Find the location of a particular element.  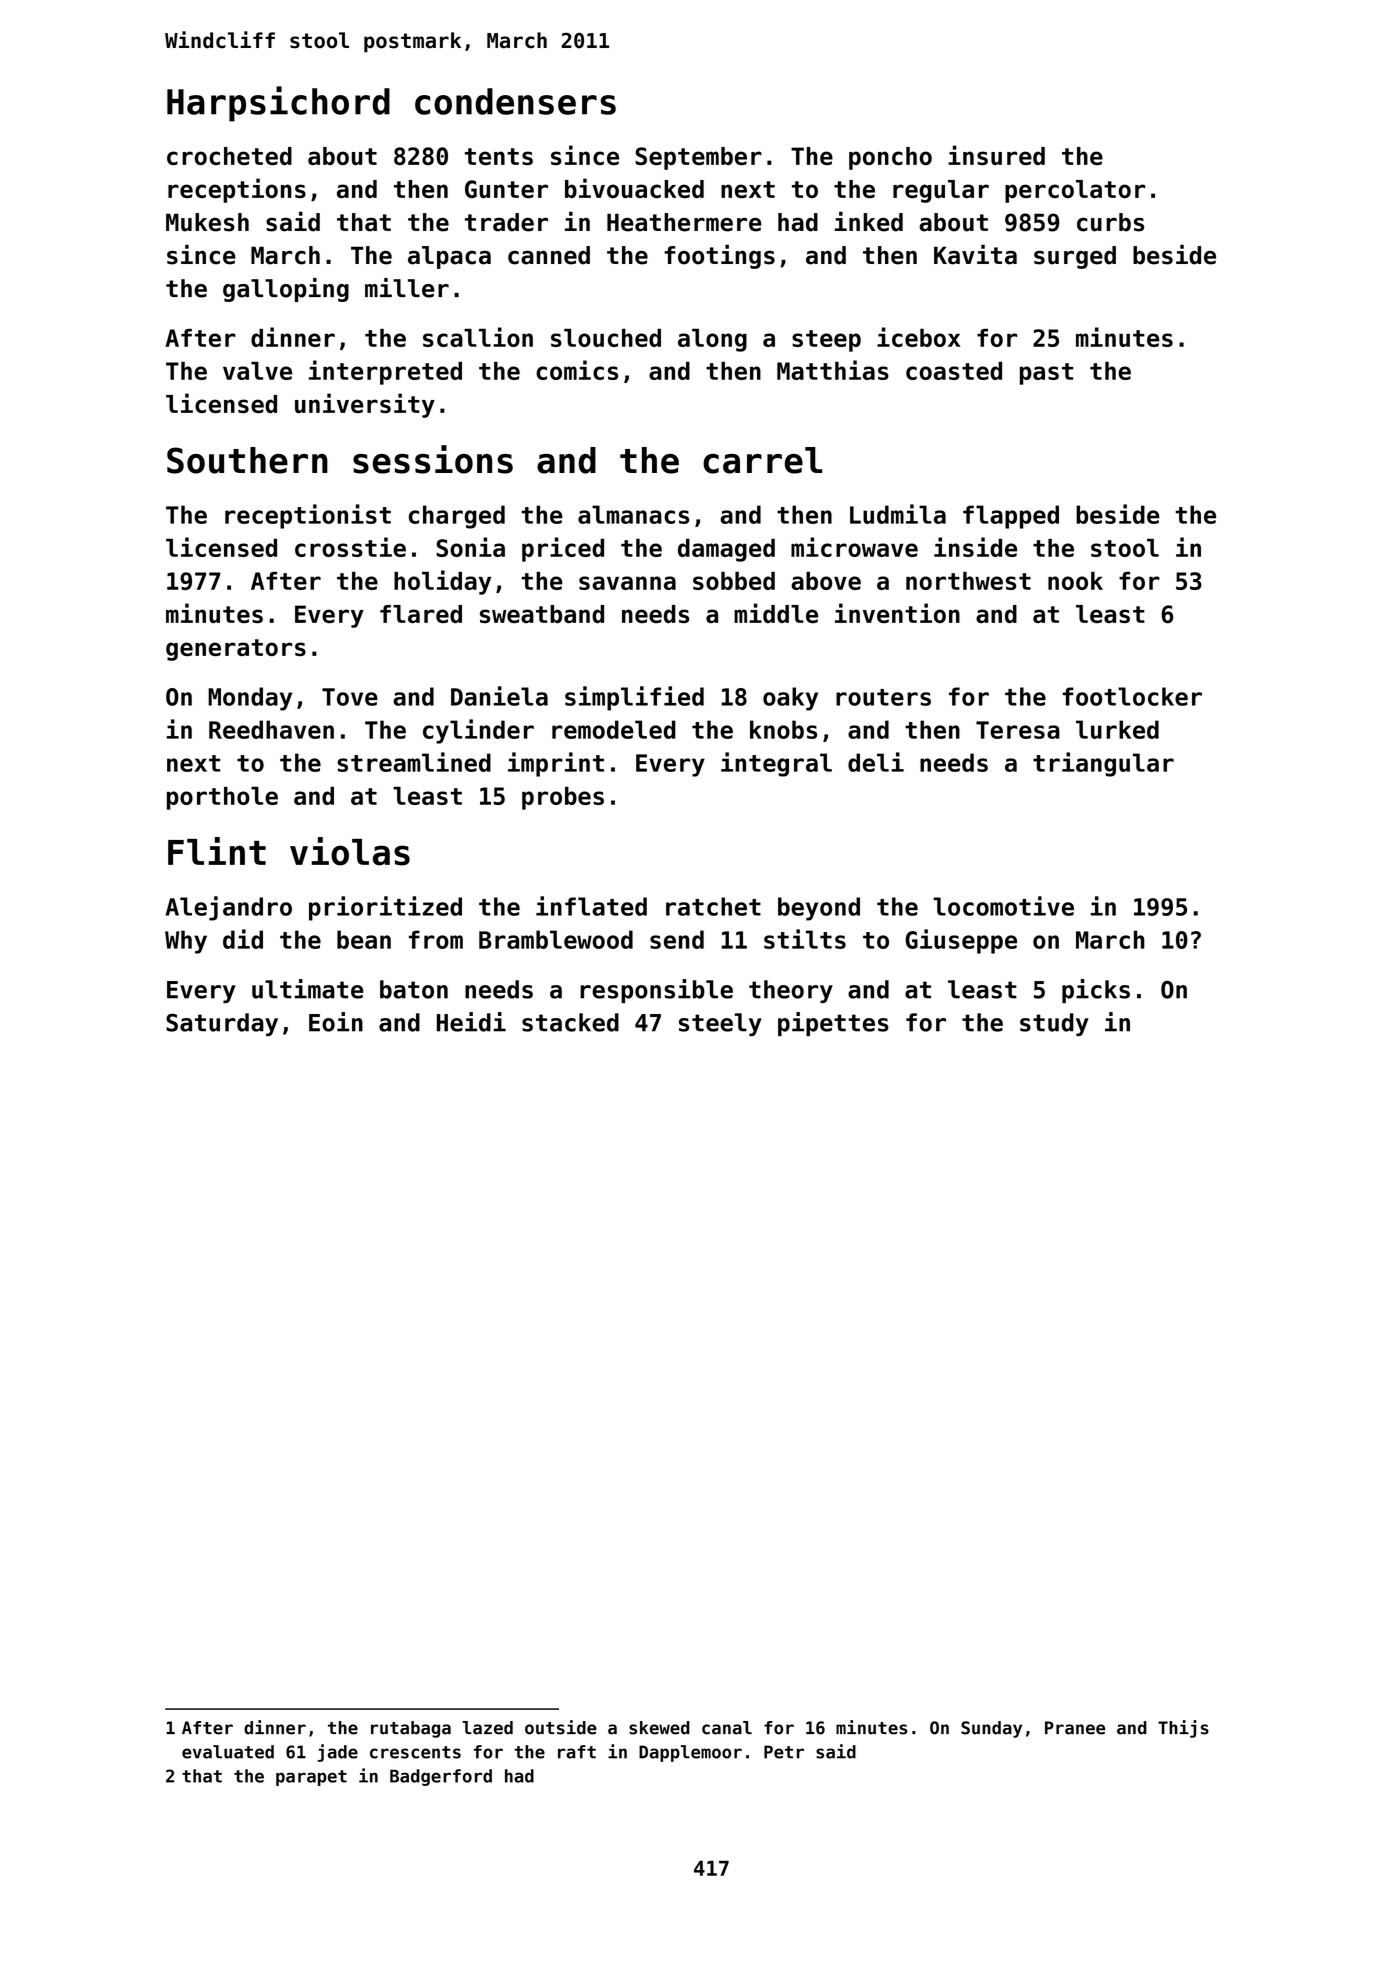

study is located at coordinates (1054, 1024).
